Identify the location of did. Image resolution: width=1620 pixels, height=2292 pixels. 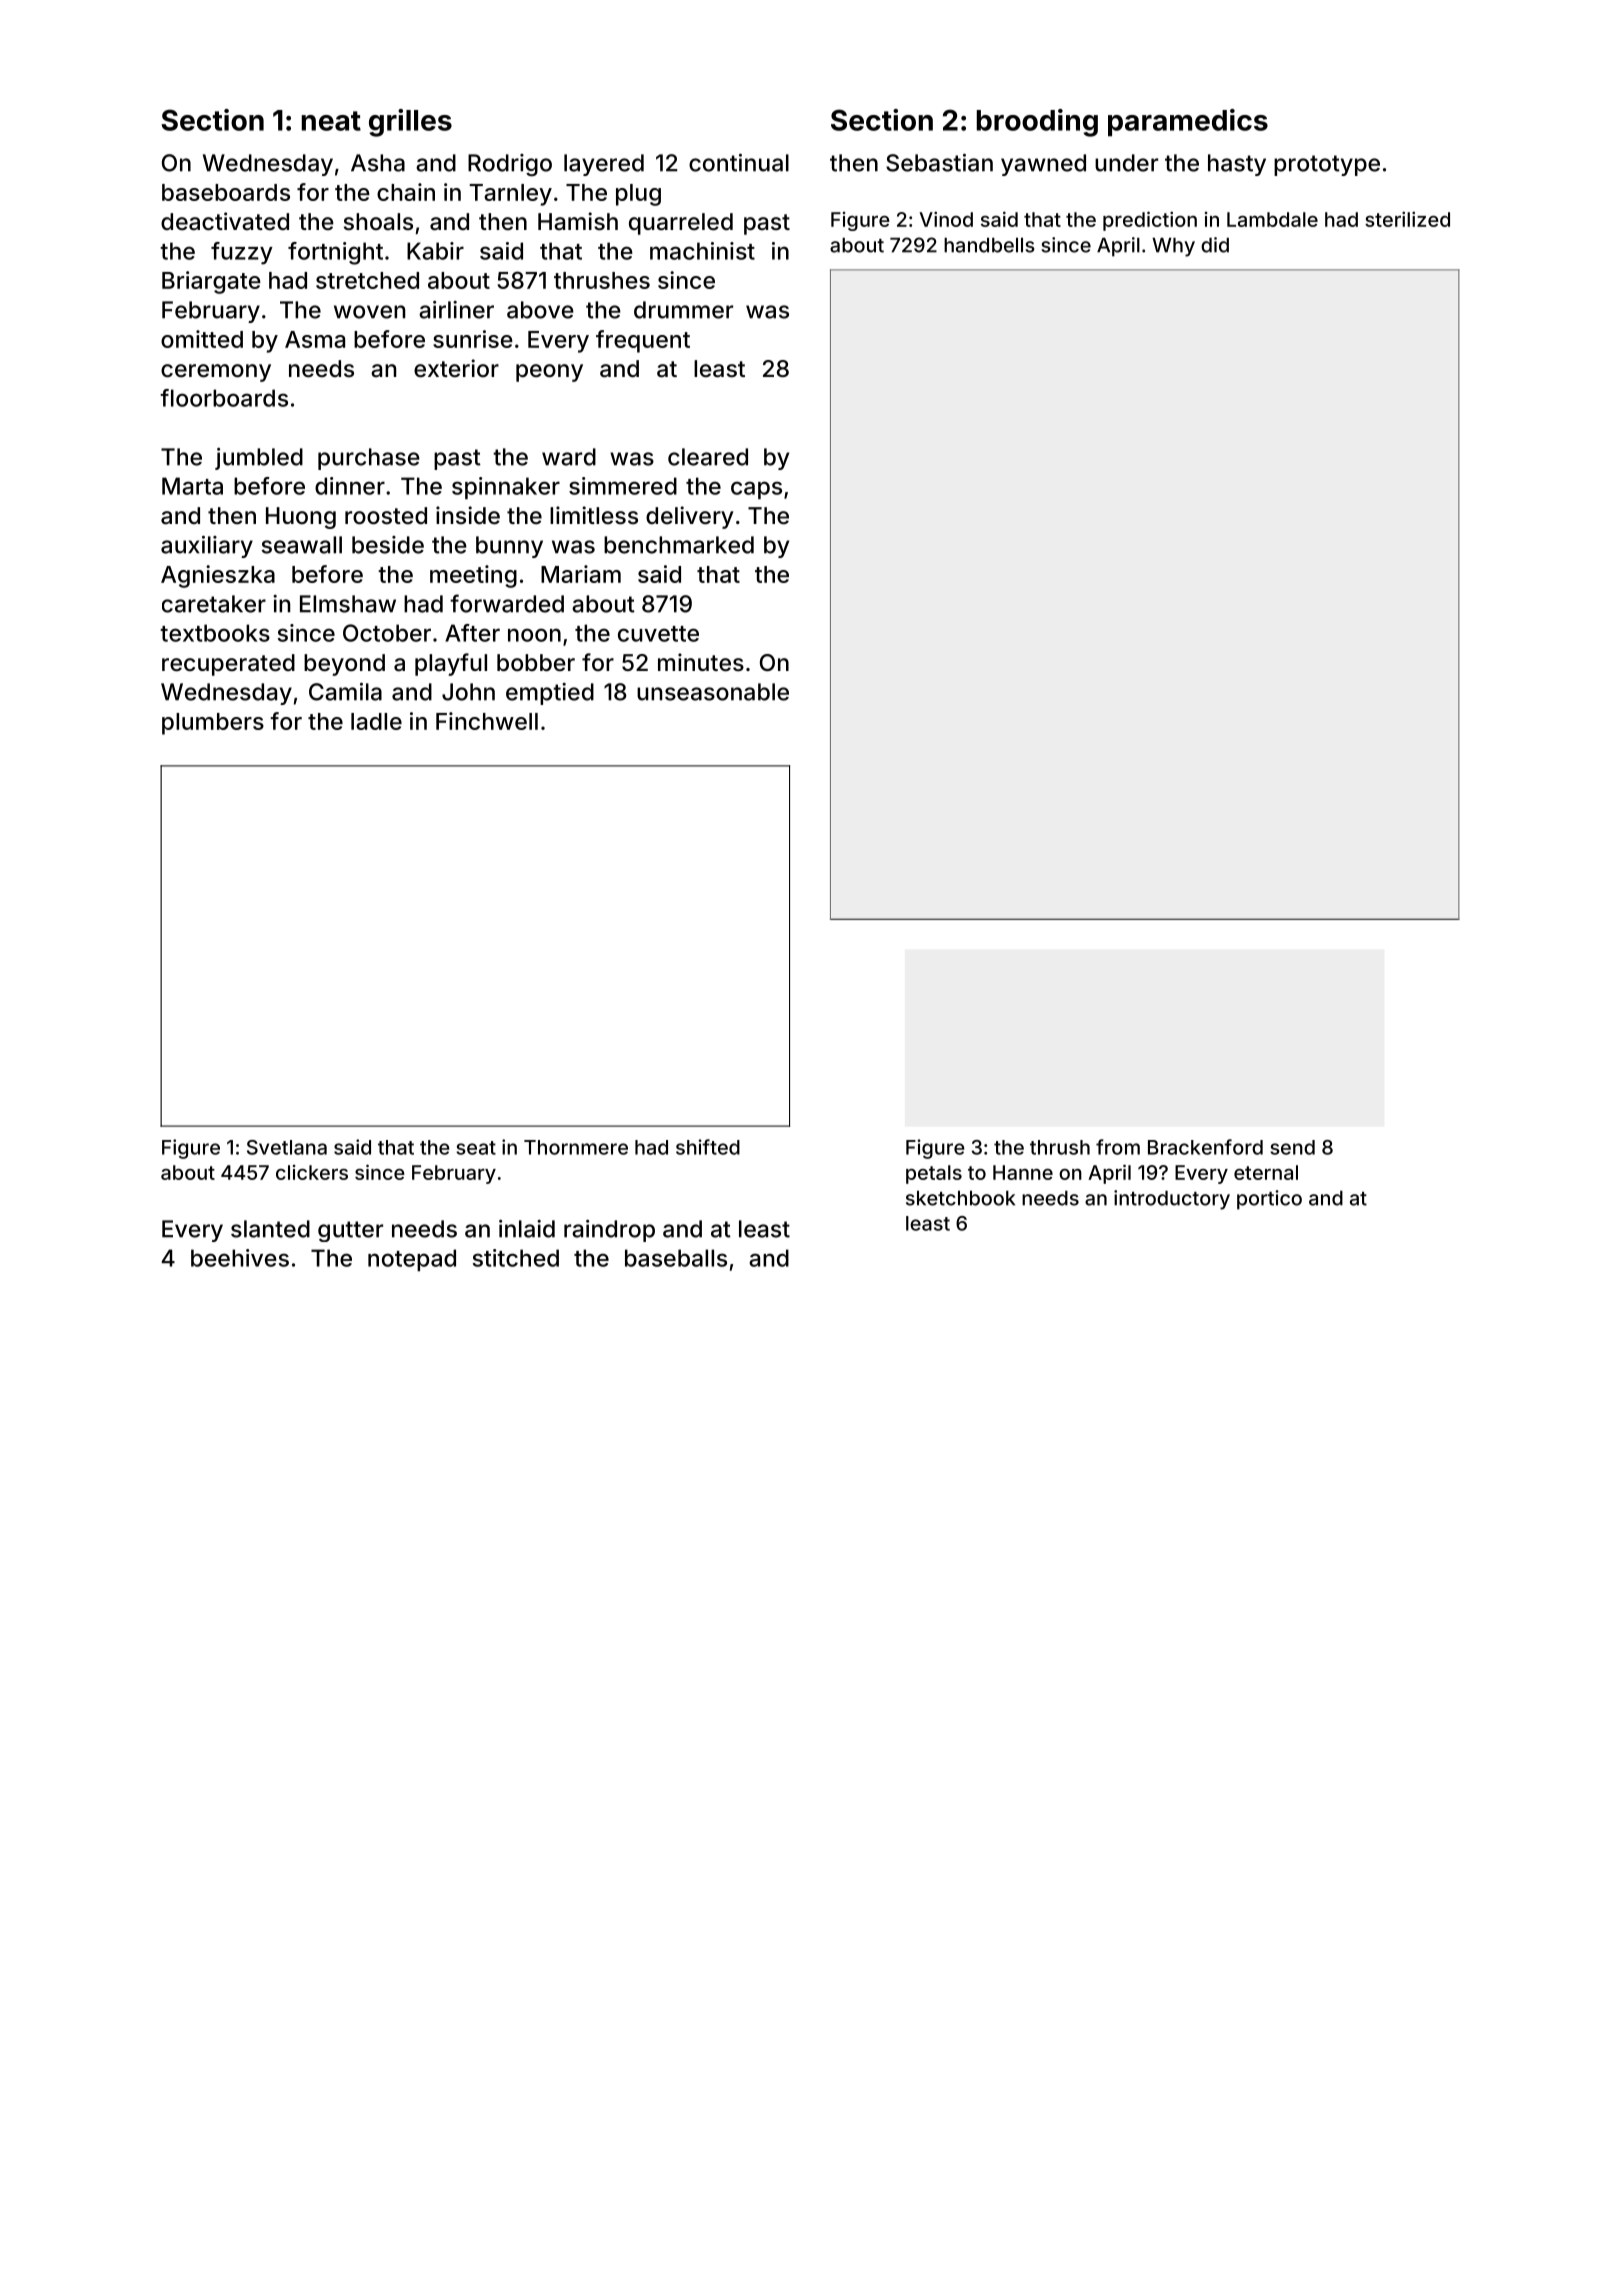
(1215, 245).
